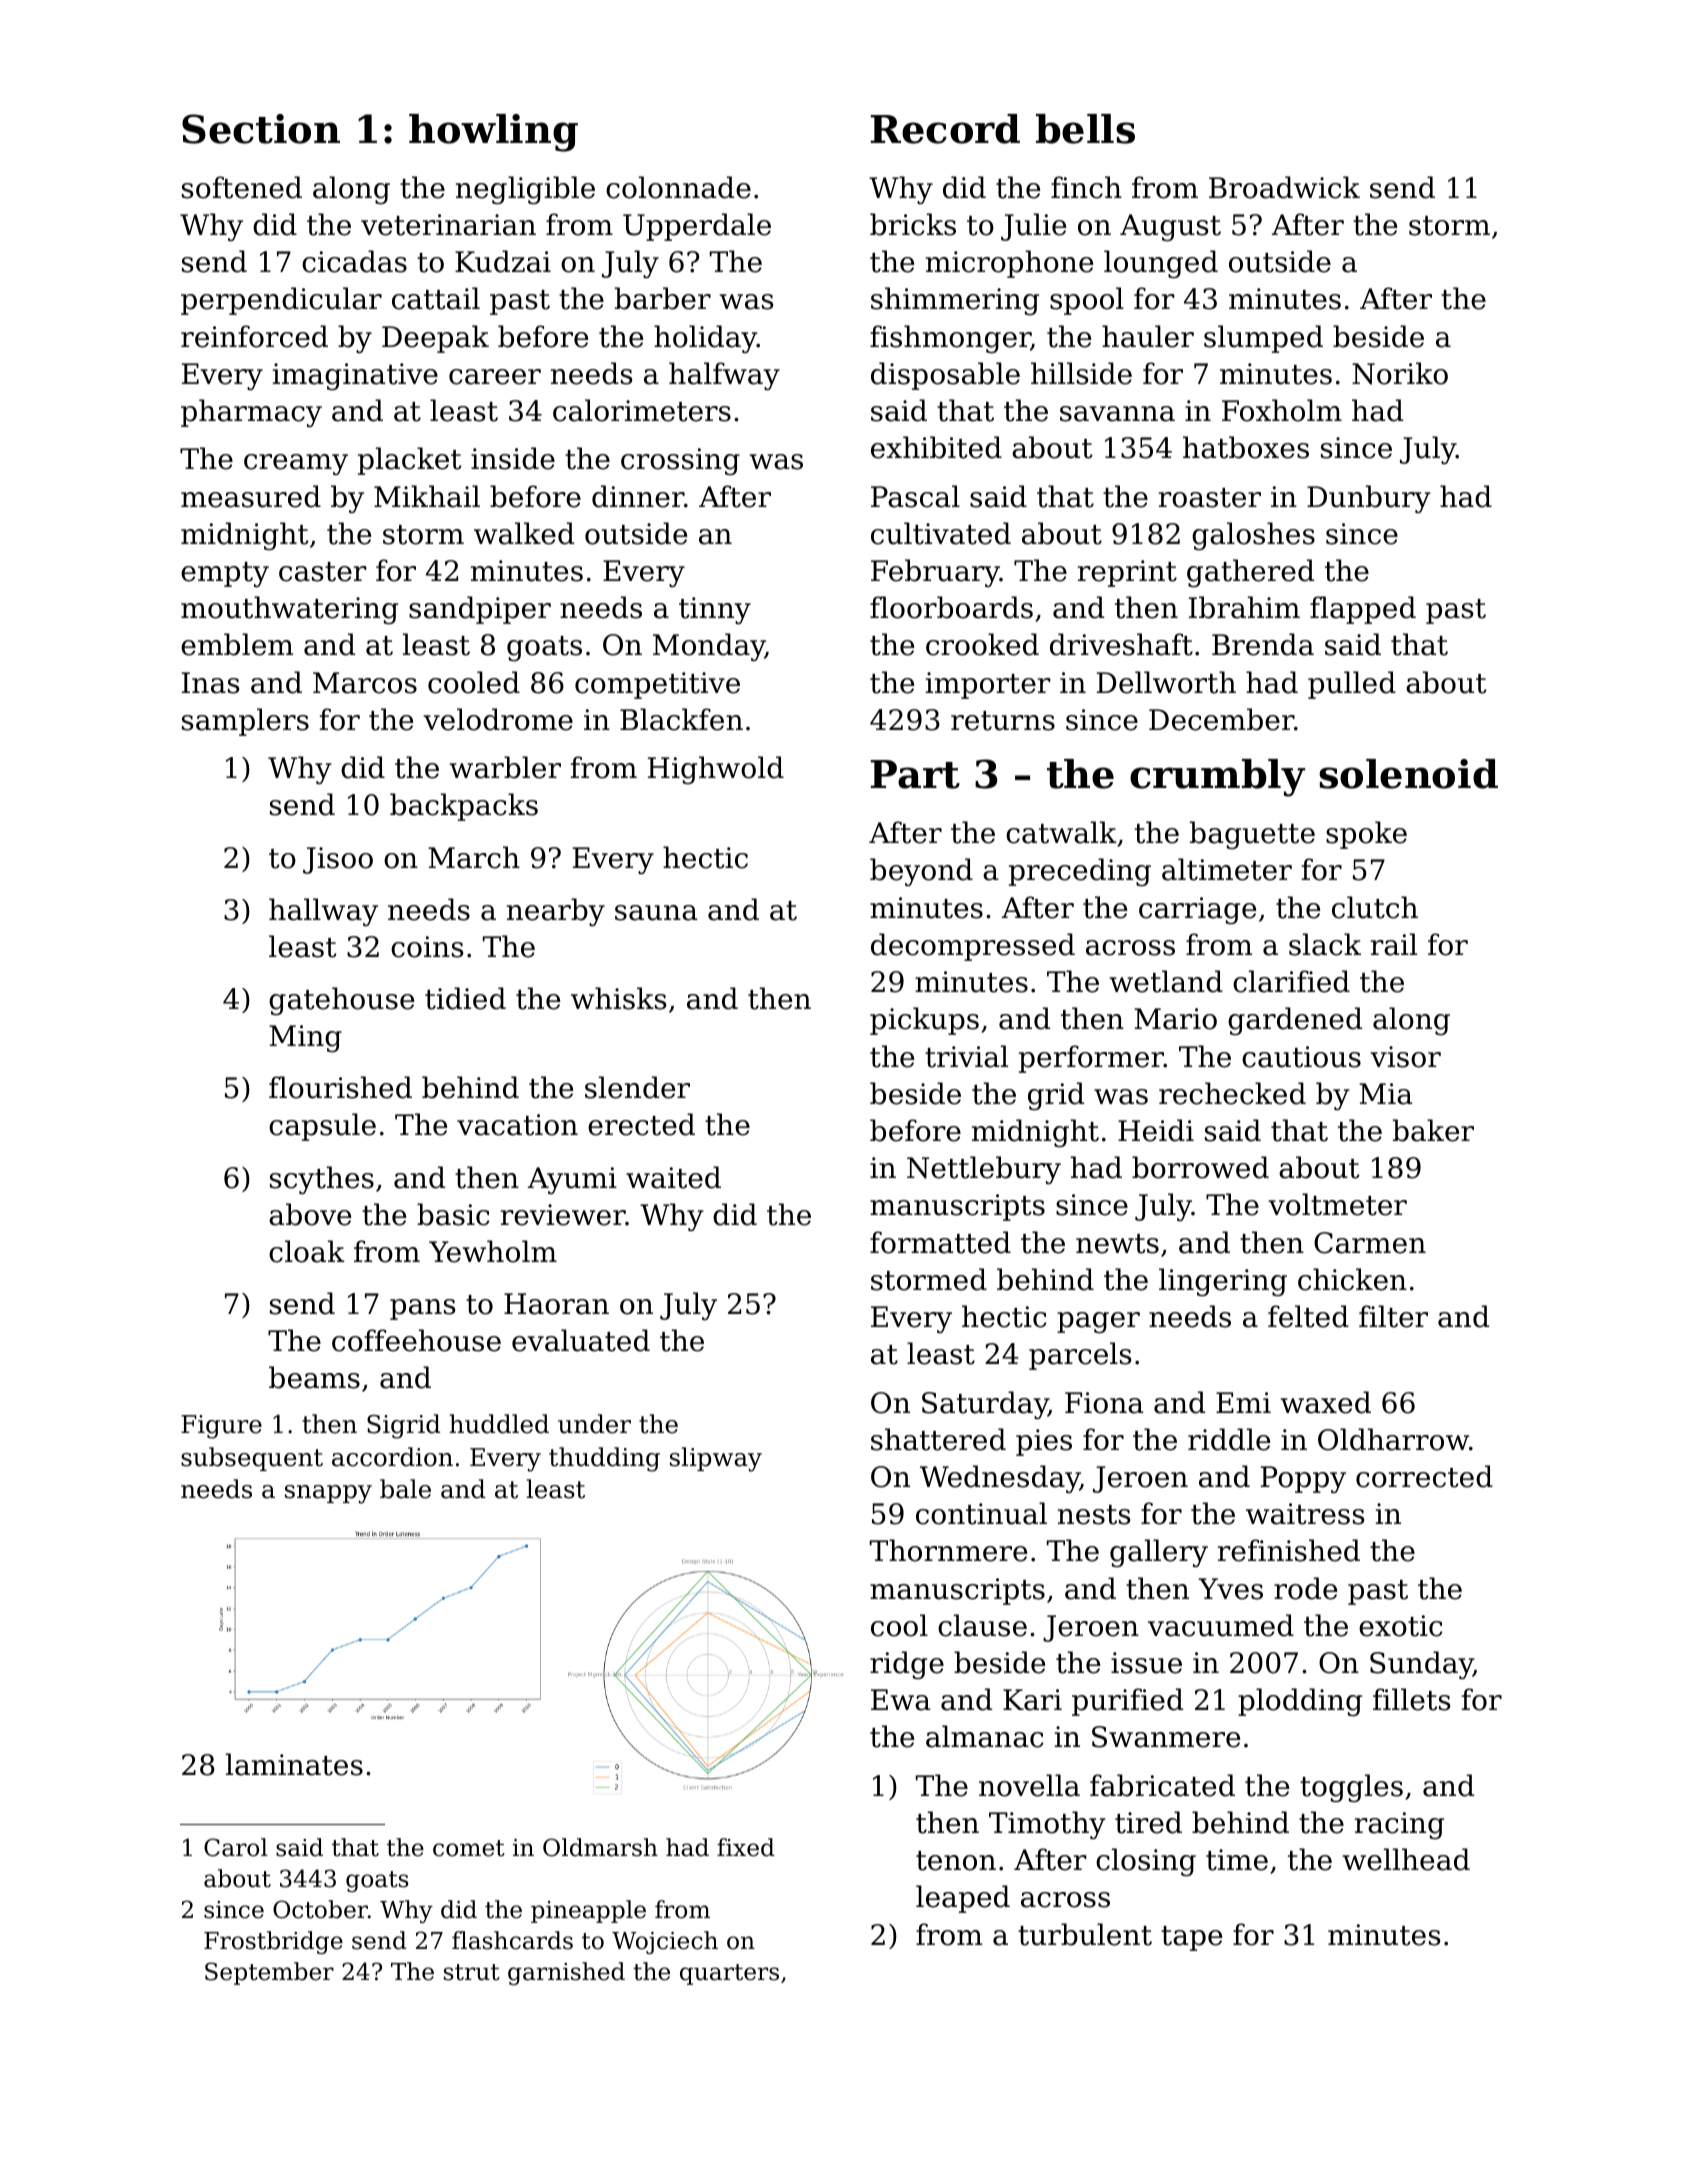 This page has width=1683, height=2178. I want to click on performer, so click(1091, 1059).
